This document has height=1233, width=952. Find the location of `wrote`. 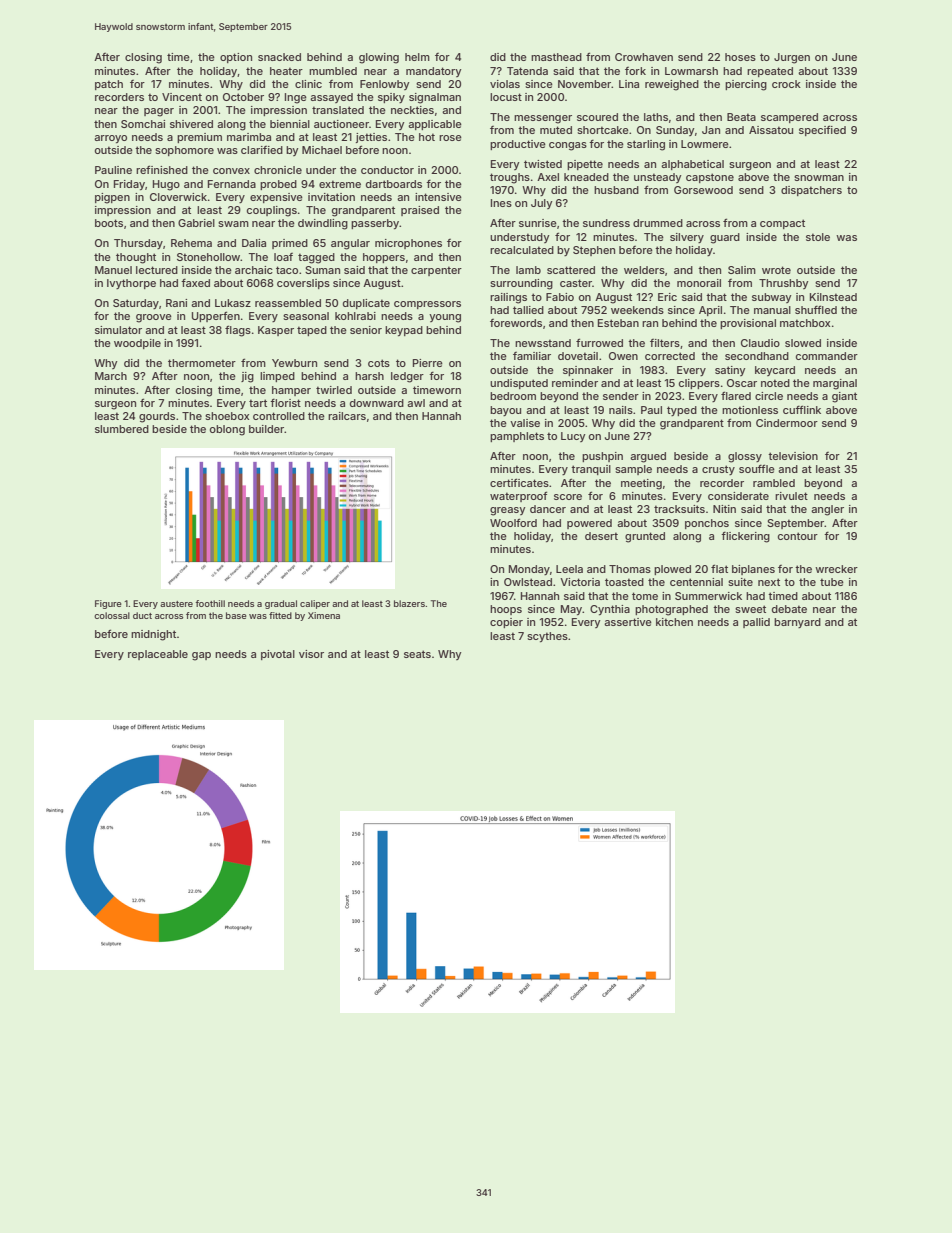

wrote is located at coordinates (776, 270).
